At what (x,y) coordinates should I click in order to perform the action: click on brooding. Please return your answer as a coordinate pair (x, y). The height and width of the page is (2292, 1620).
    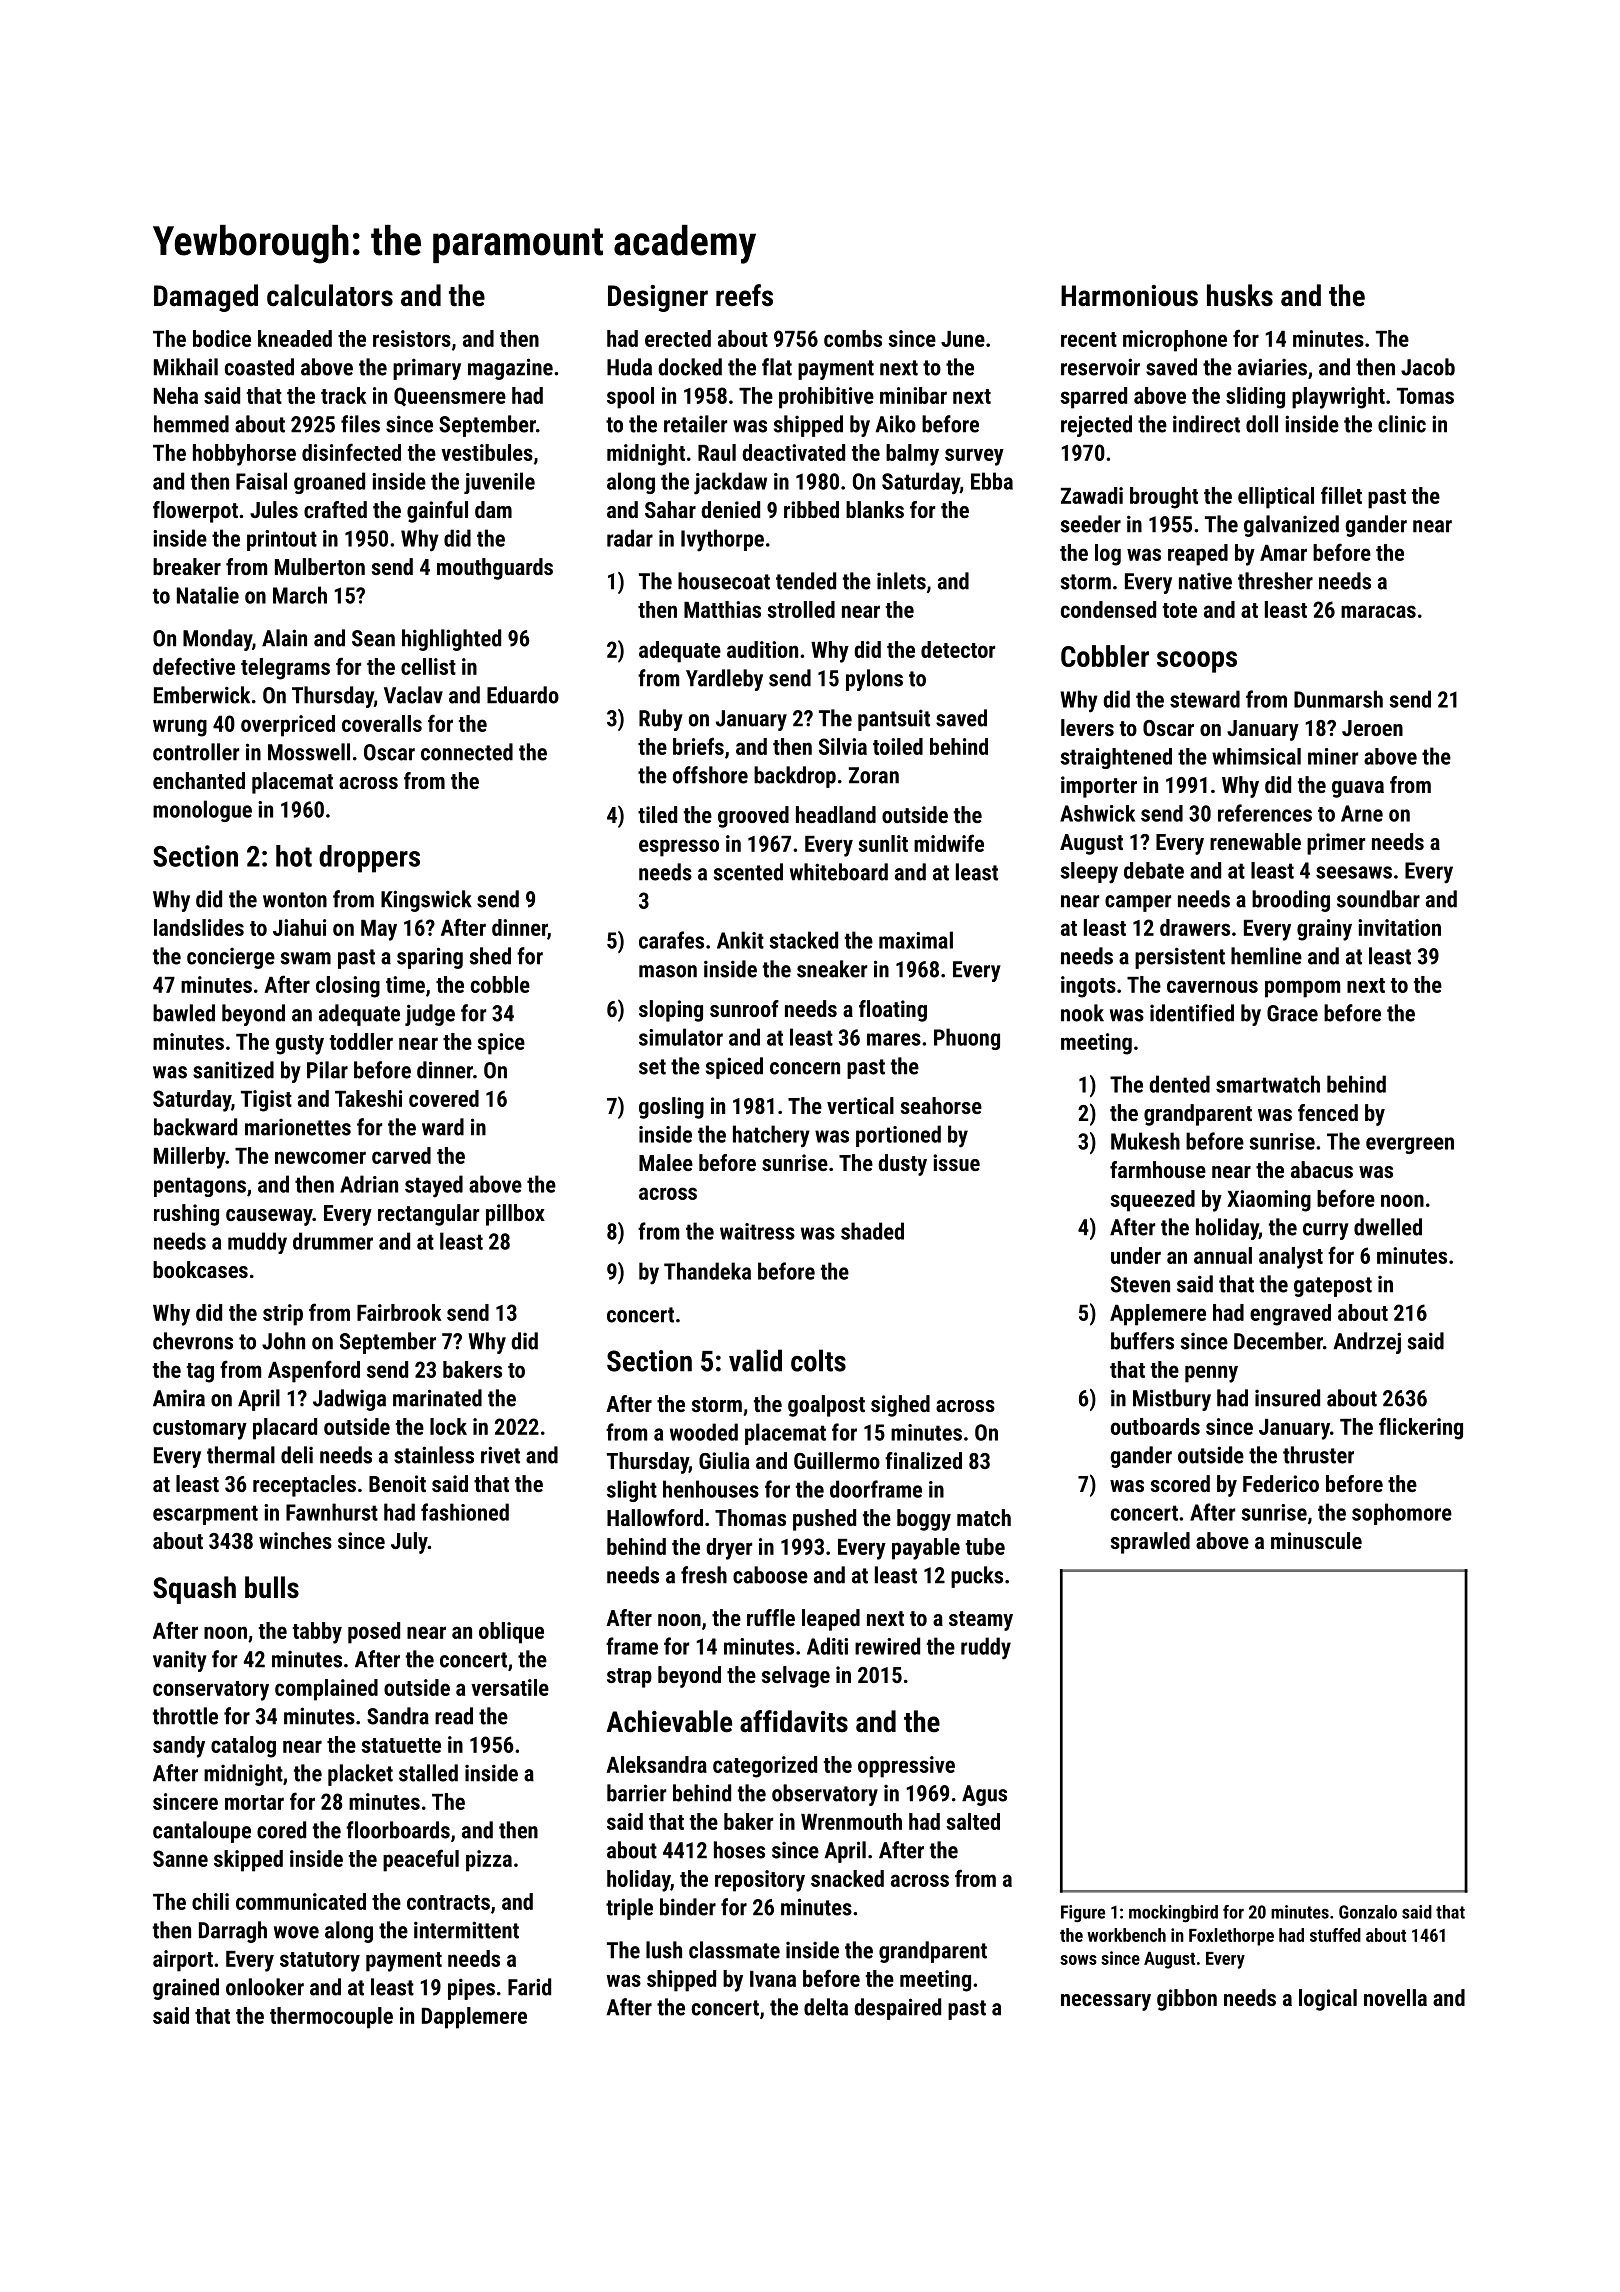
    Looking at the image, I should click on (1291, 901).
